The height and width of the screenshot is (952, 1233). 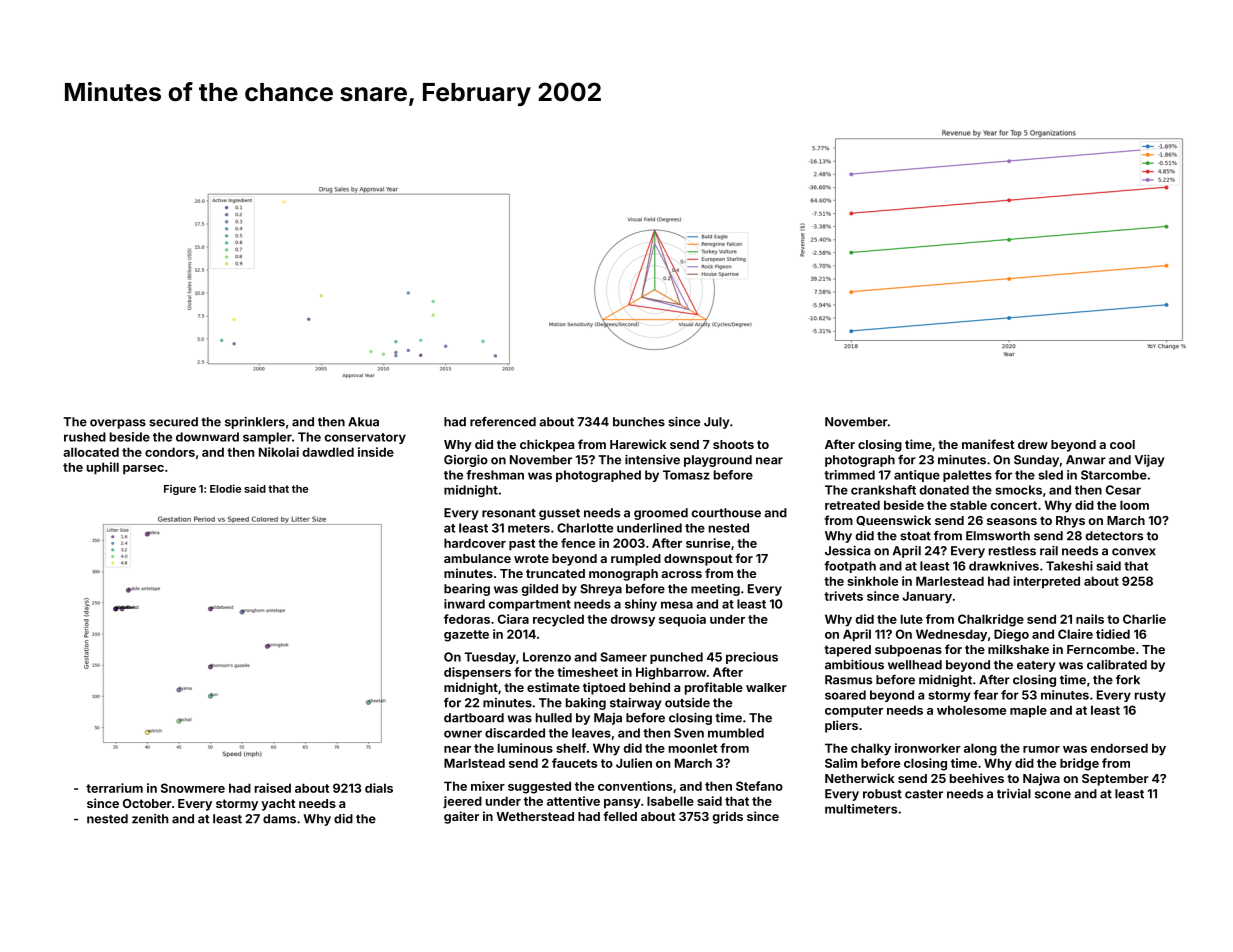 I want to click on secured, so click(x=173, y=422).
